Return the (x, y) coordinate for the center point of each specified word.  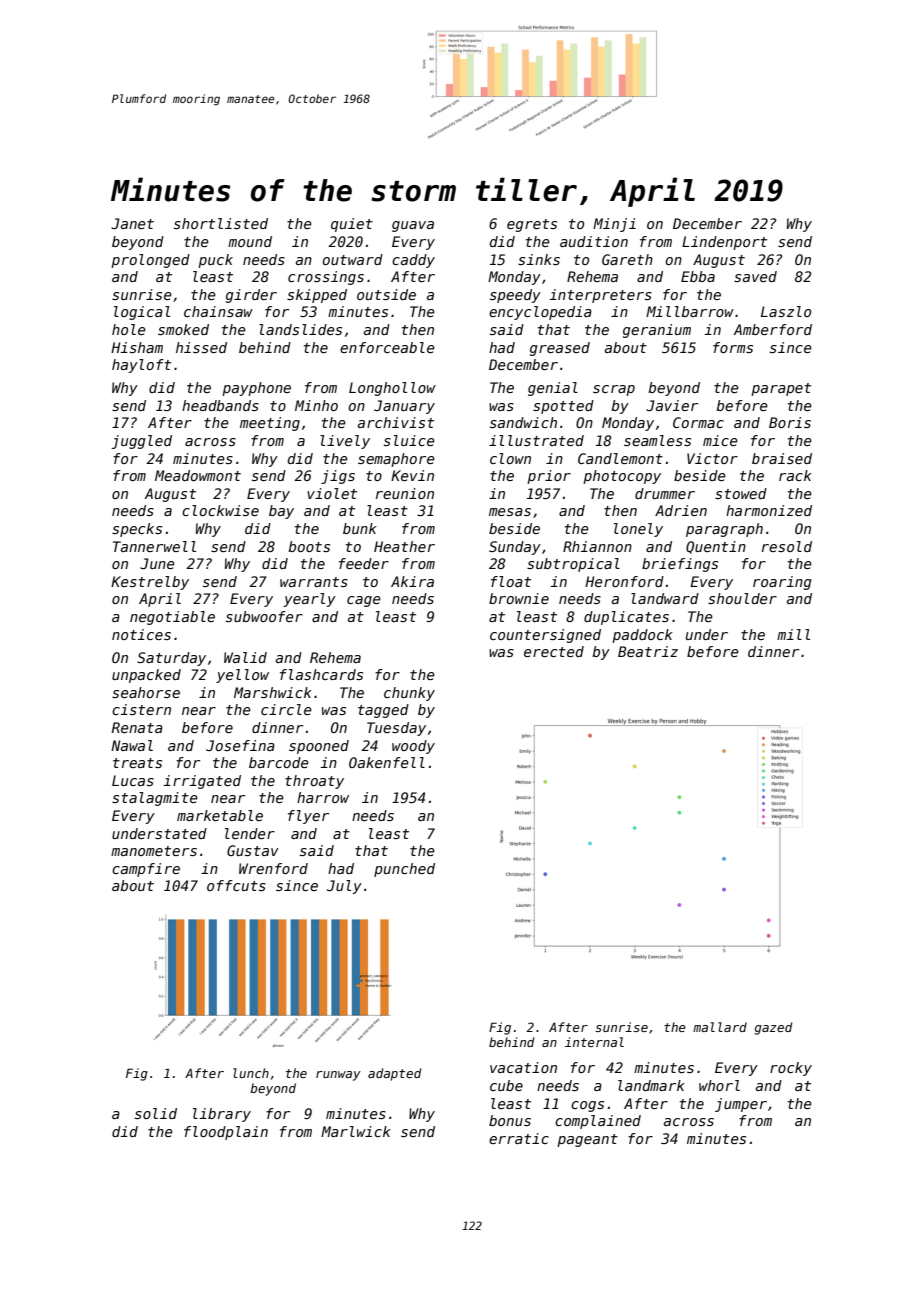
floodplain (226, 1133)
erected (554, 651)
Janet (132, 223)
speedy (515, 296)
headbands (220, 405)
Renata (137, 727)
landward (665, 598)
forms (733, 347)
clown (510, 458)
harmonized (769, 510)
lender (250, 833)
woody (413, 747)
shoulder (742, 598)
